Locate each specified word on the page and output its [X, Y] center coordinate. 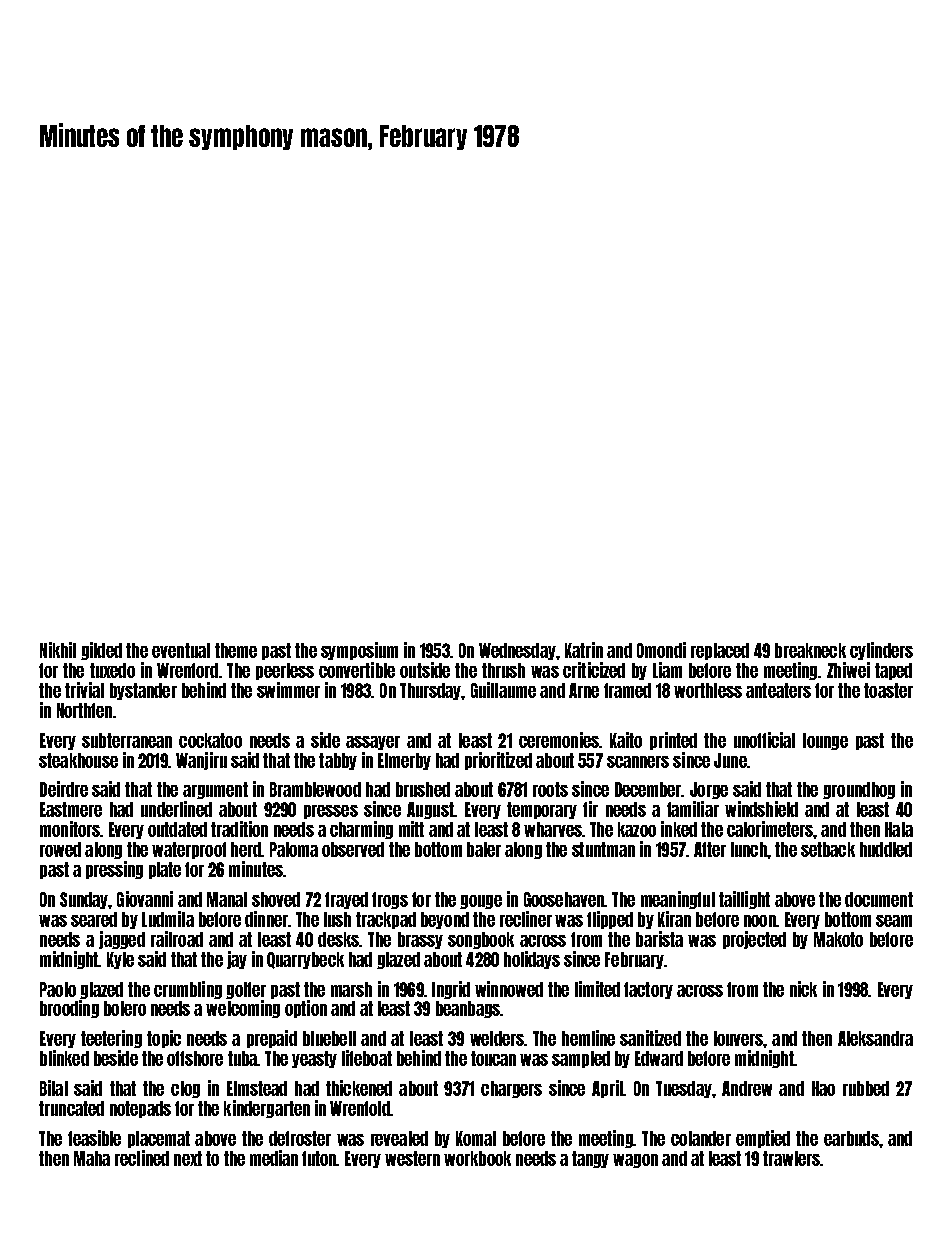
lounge [825, 741]
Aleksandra [875, 1038]
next [188, 1158]
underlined [176, 809]
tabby [338, 761]
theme [236, 650]
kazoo [637, 829]
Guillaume [503, 690]
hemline [588, 1038]
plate [165, 870]
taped [893, 671]
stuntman [603, 849]
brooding [69, 1009]
